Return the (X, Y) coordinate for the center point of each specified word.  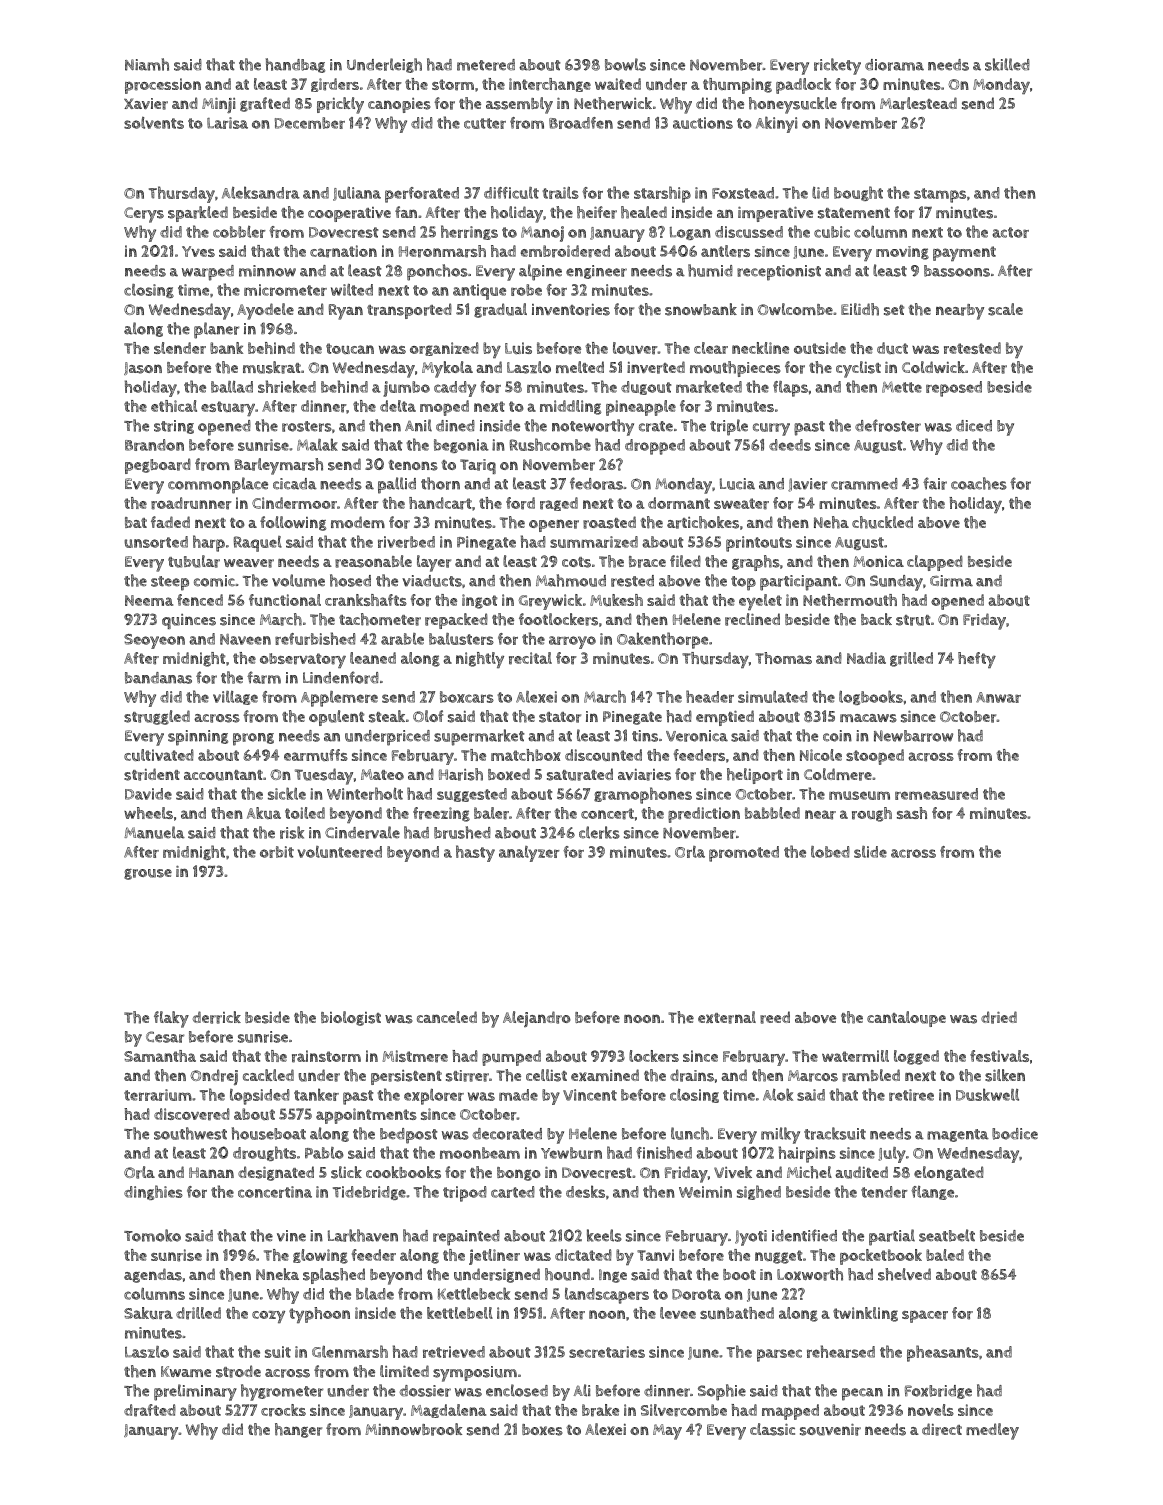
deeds (790, 445)
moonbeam (480, 1153)
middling (570, 407)
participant (799, 583)
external (727, 1017)
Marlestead (918, 103)
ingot (480, 601)
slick (346, 1172)
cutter (485, 123)
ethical (174, 406)
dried (999, 1017)
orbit (277, 852)
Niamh (147, 64)
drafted (150, 1410)
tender (884, 1192)
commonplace (218, 485)
